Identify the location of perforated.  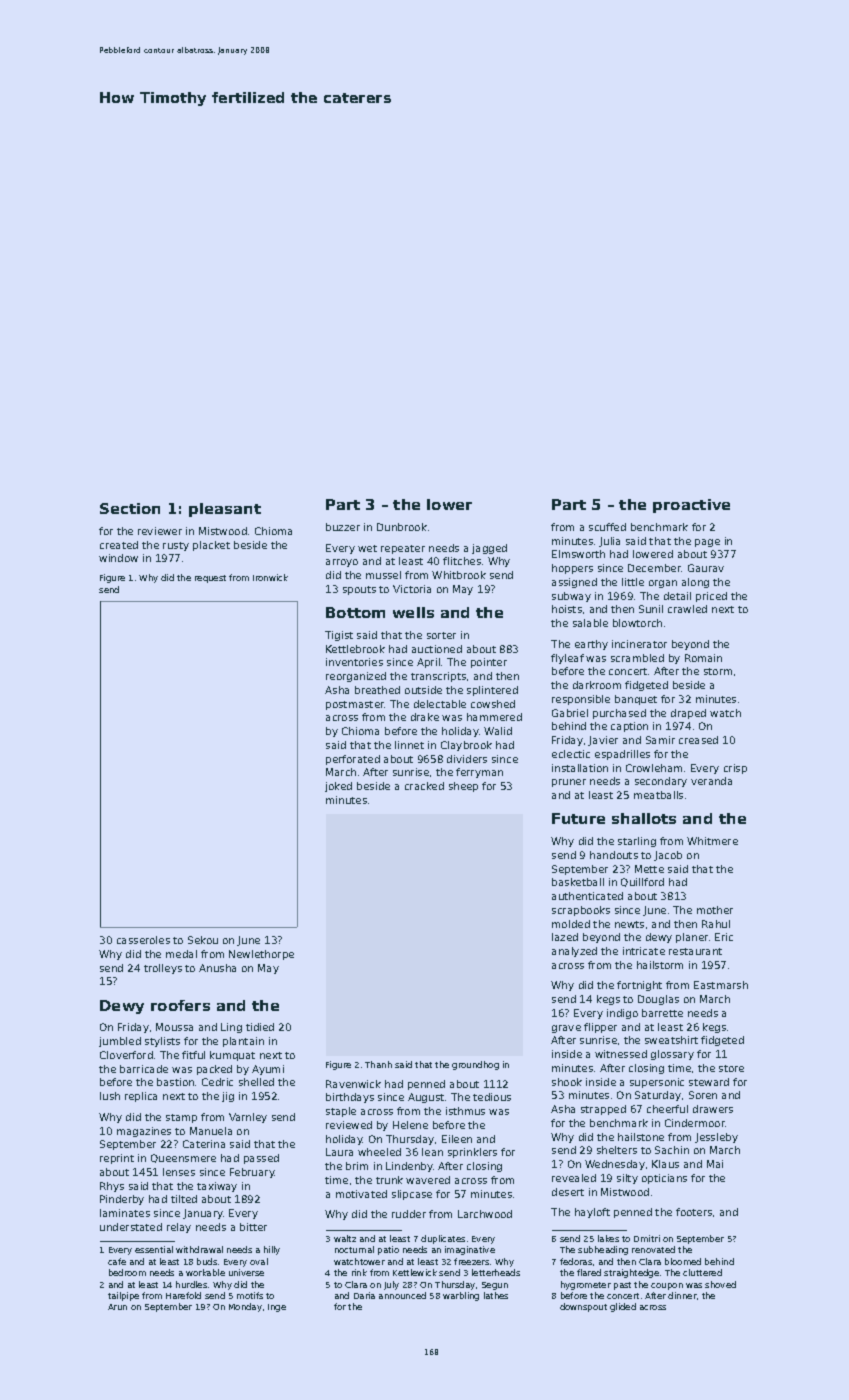
(353, 760).
